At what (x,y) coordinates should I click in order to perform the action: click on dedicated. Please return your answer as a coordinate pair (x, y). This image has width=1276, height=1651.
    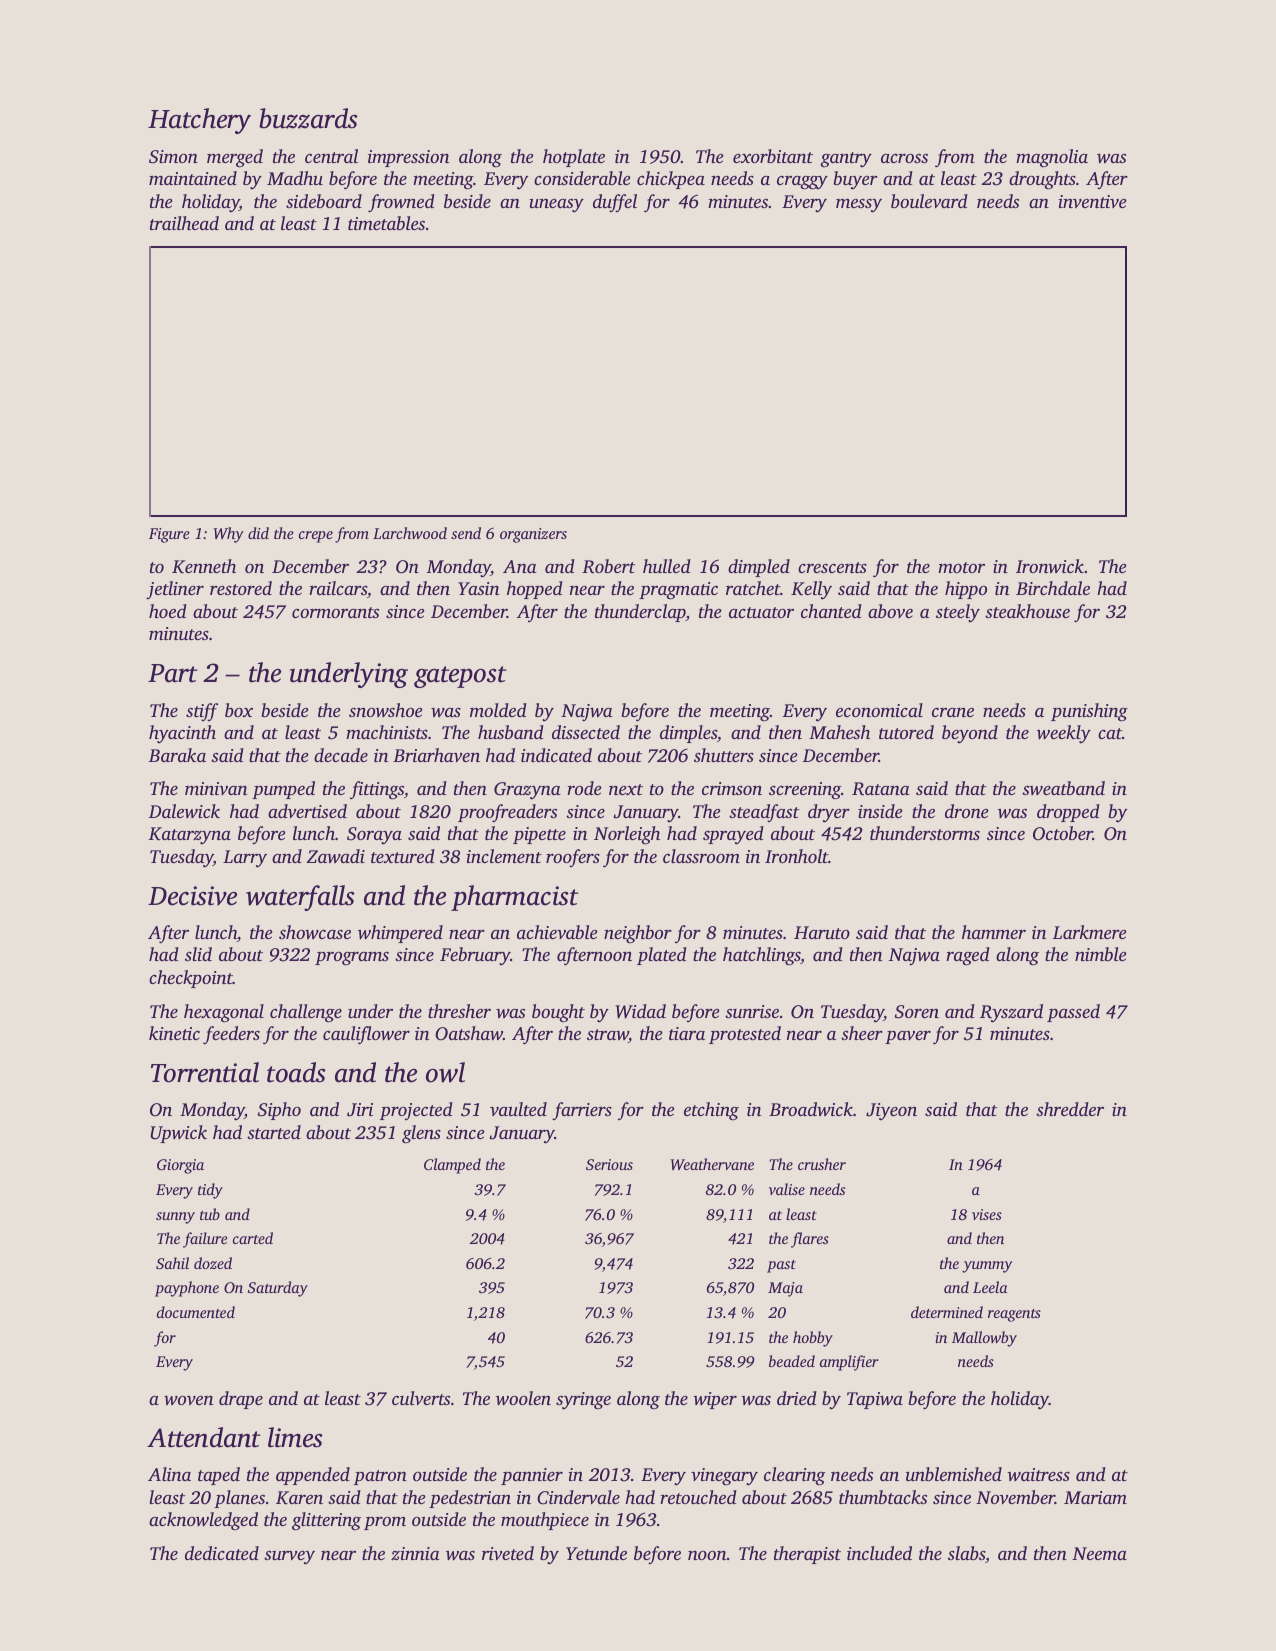
    Looking at the image, I should click on (222, 1553).
